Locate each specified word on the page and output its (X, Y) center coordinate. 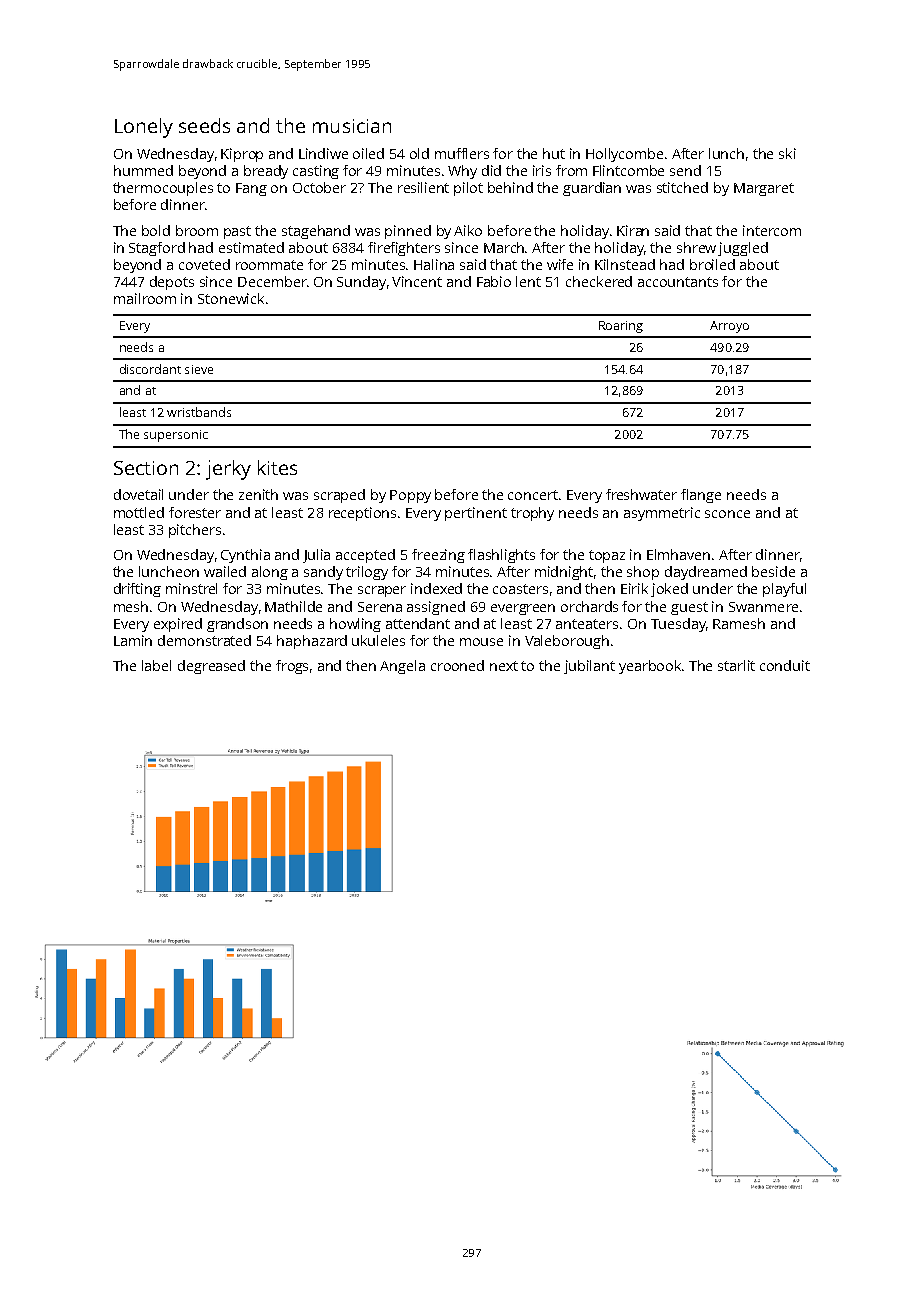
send (685, 170)
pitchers (195, 531)
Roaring (621, 327)
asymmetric (662, 514)
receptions (362, 514)
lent (528, 281)
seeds (204, 125)
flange (701, 496)
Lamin (133, 640)
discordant (150, 369)
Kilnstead (625, 264)
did (491, 170)
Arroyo (729, 327)
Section (146, 468)
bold (156, 230)
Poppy (410, 496)
